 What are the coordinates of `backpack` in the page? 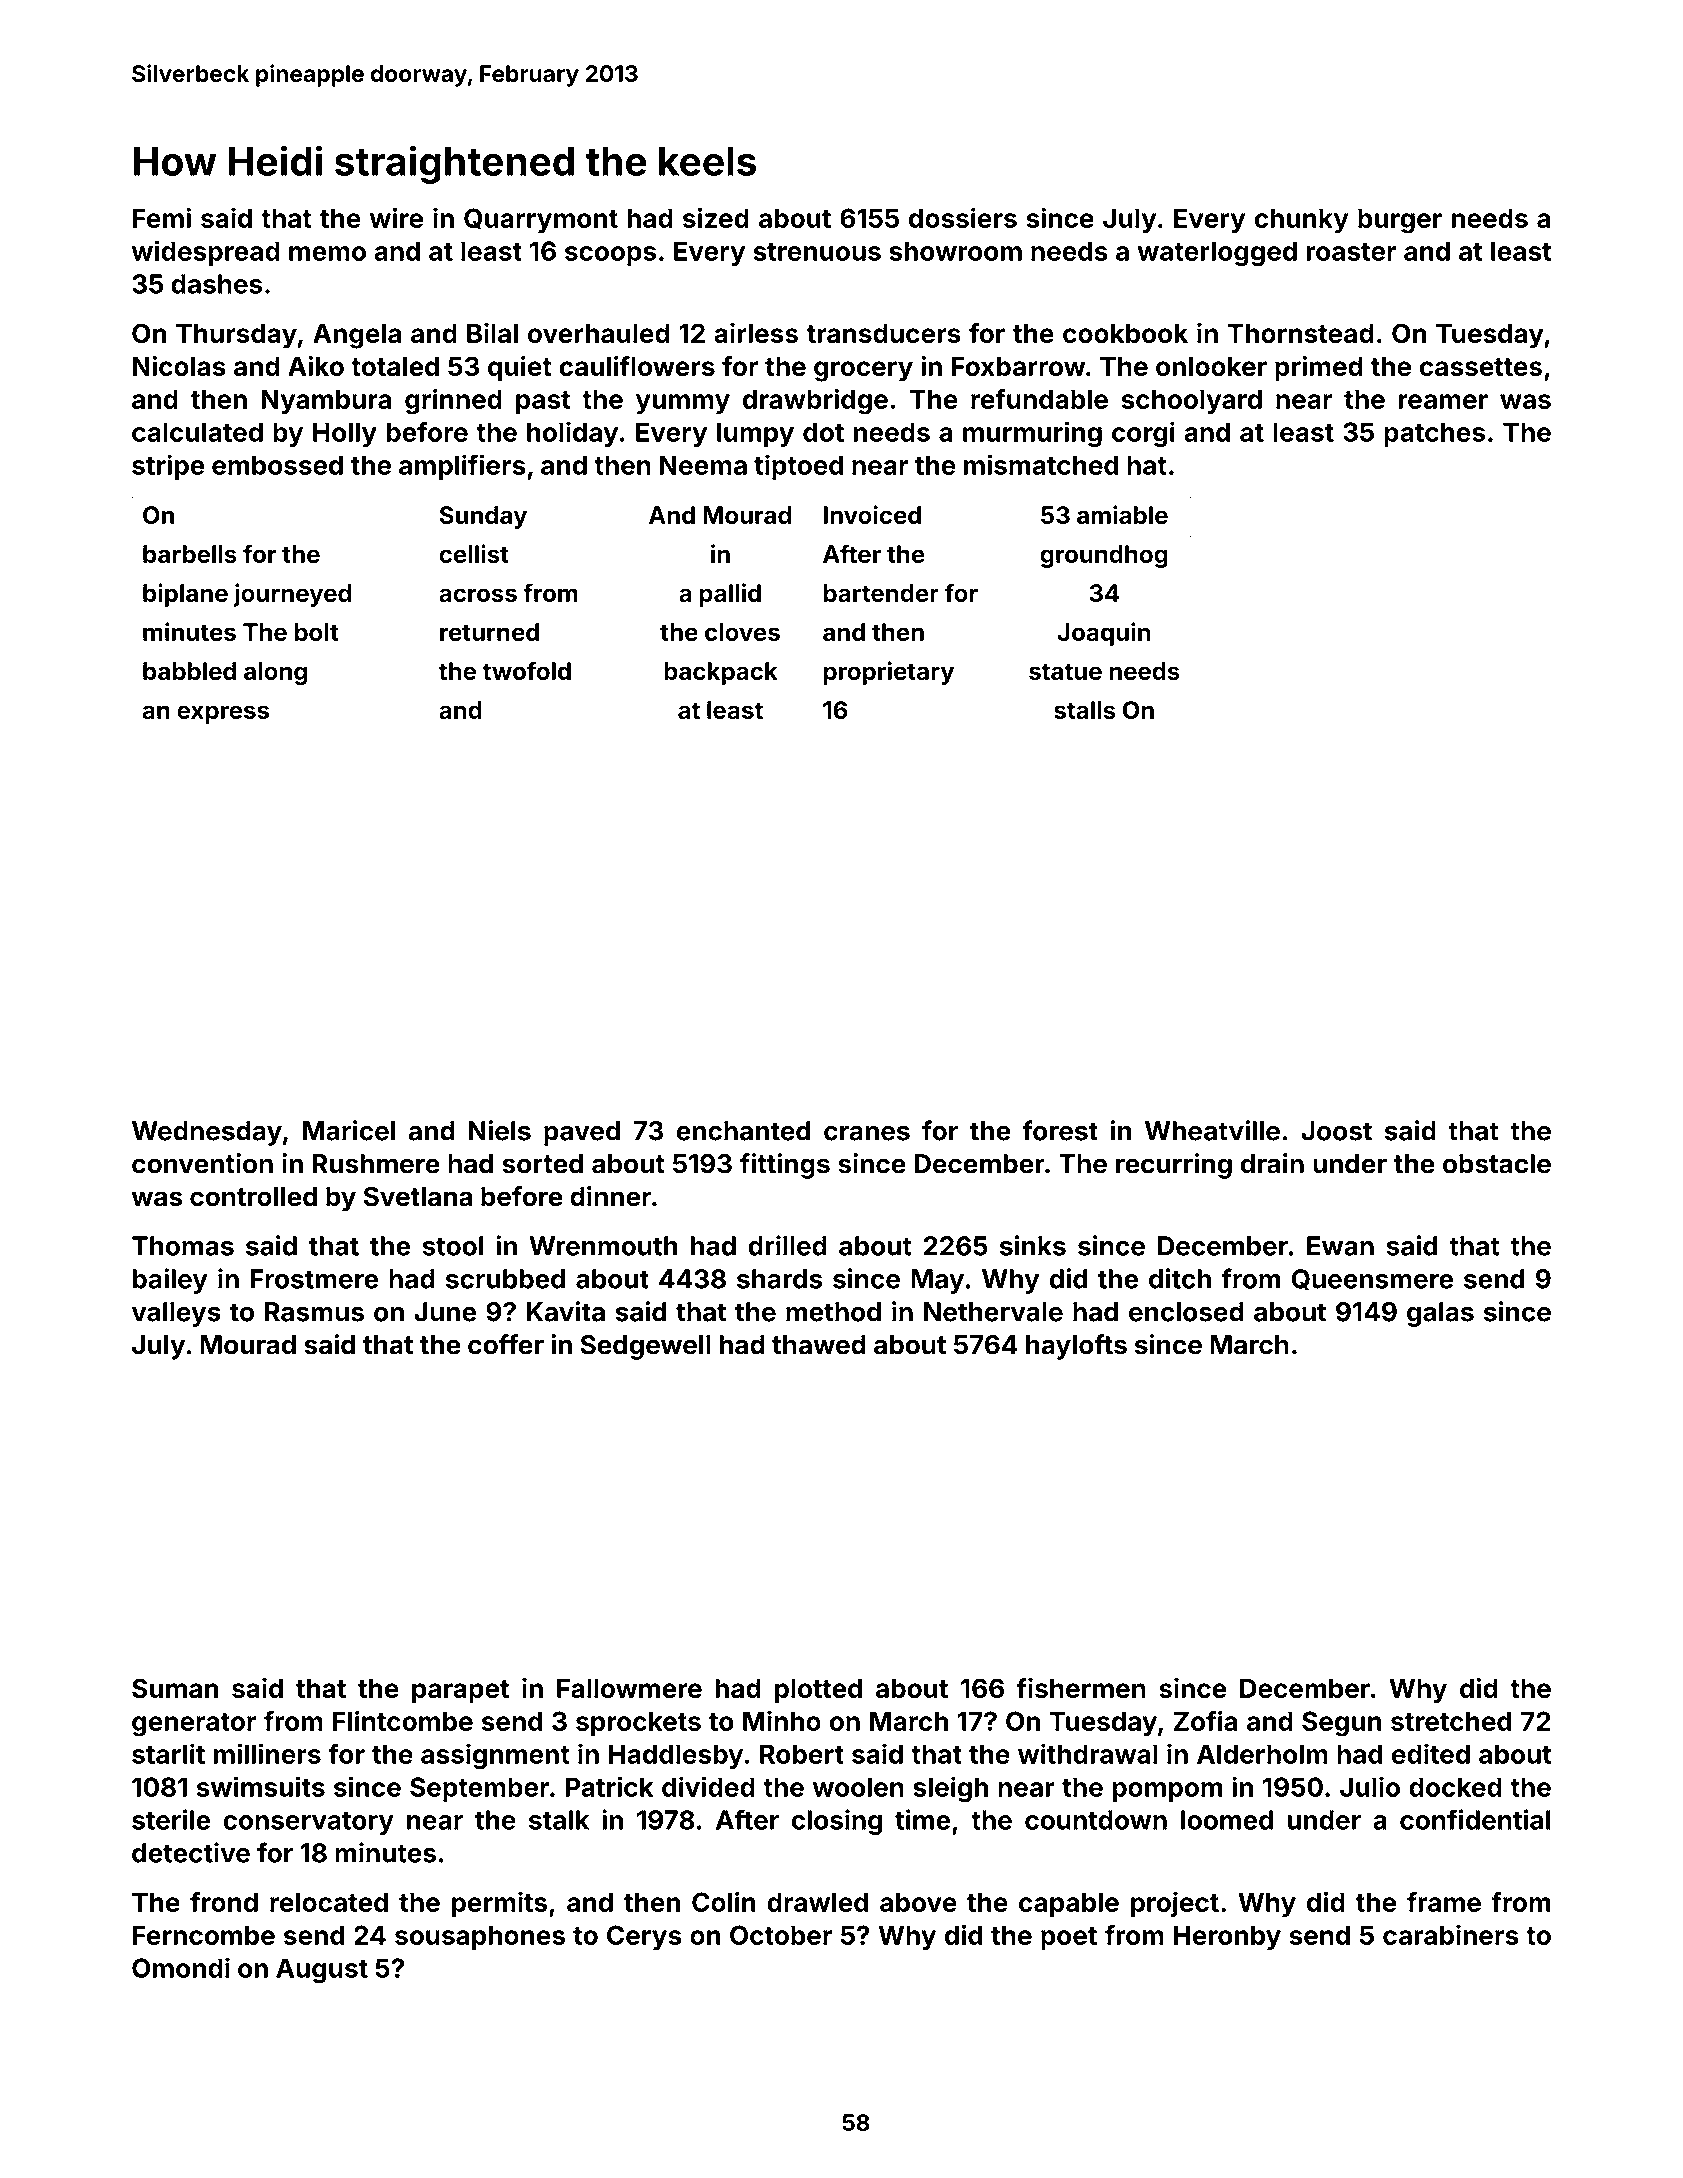 It's located at (721, 673).
